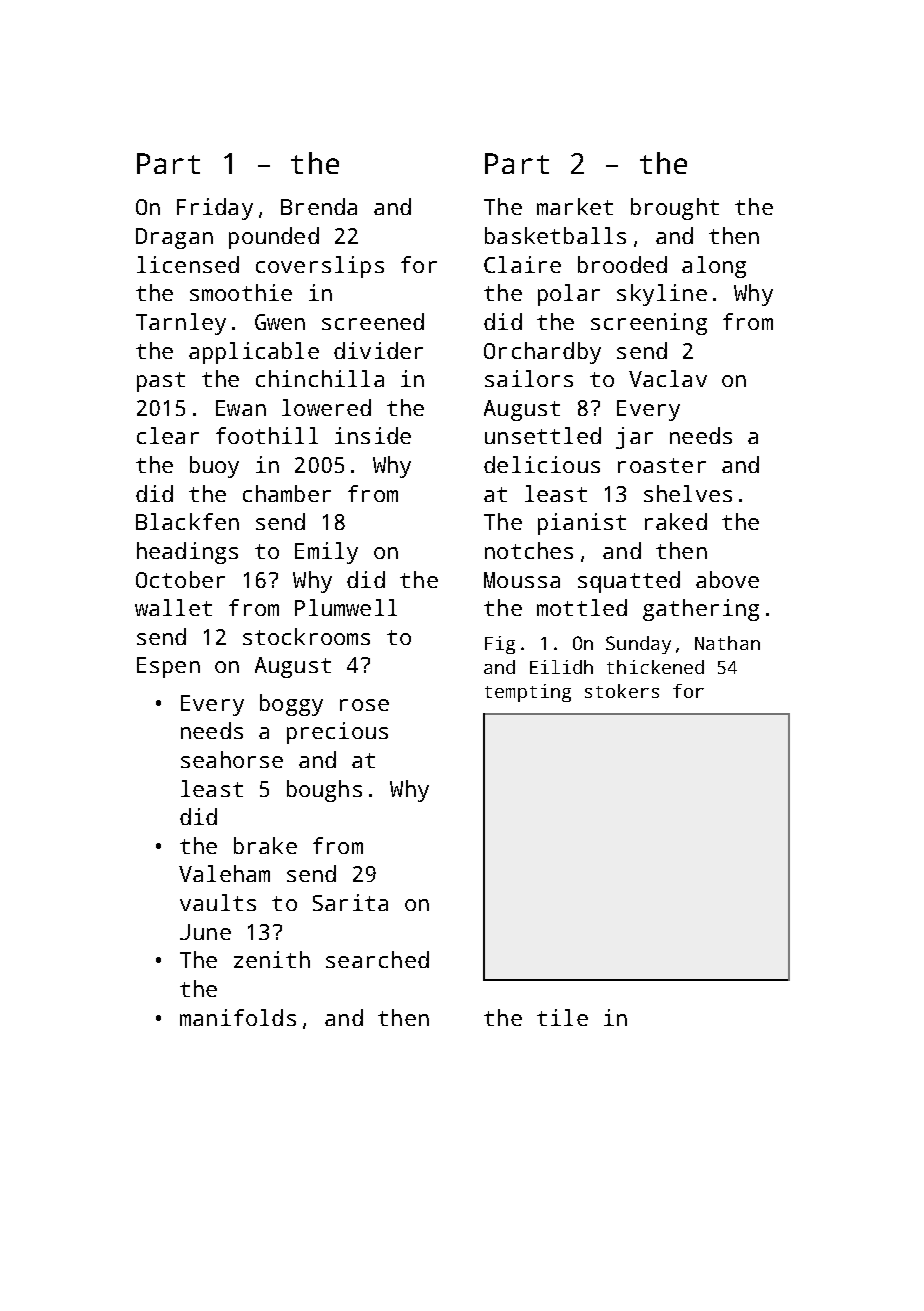 The image size is (924, 1311). I want to click on searched, so click(377, 959).
